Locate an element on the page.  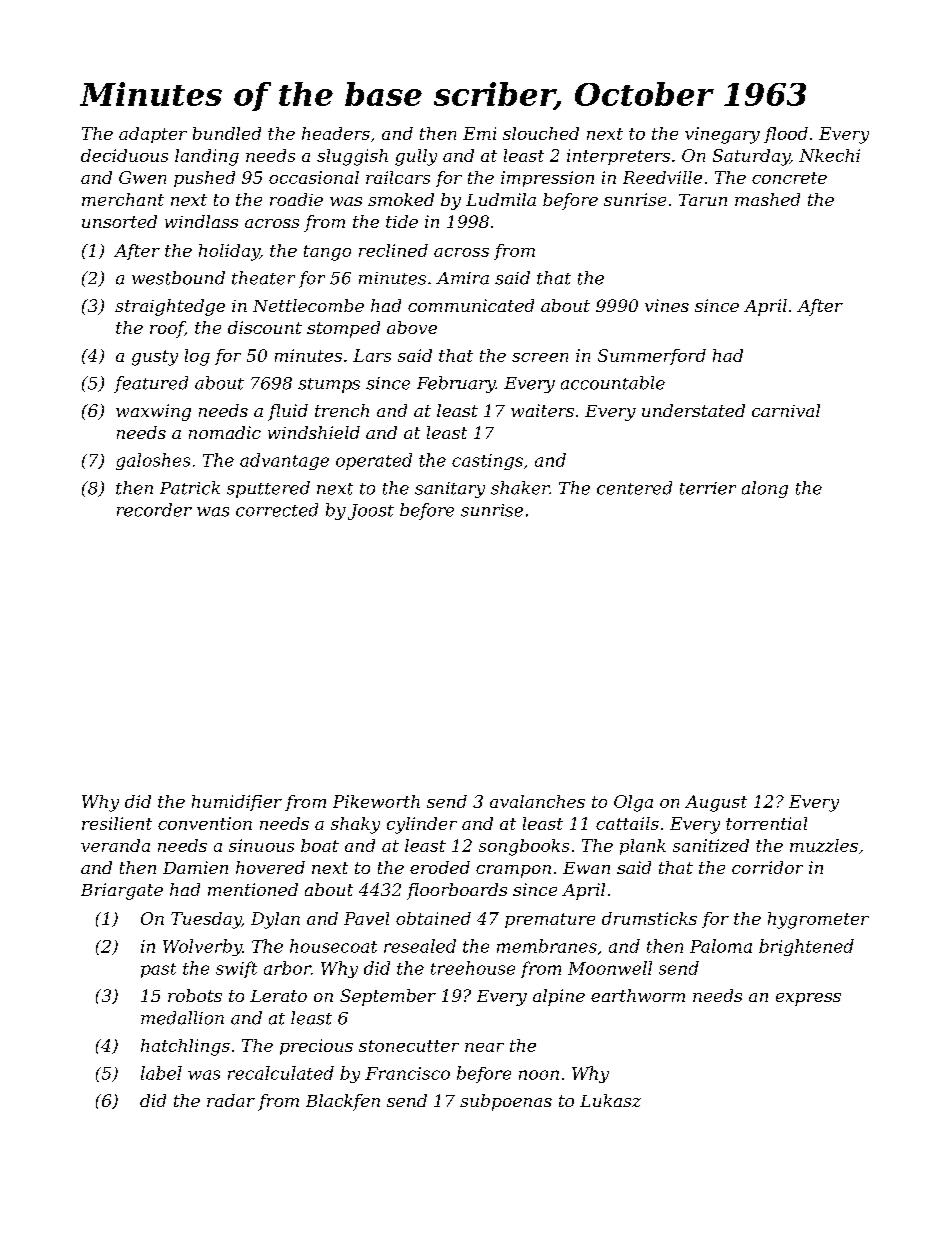
sanitary is located at coordinates (450, 490).
